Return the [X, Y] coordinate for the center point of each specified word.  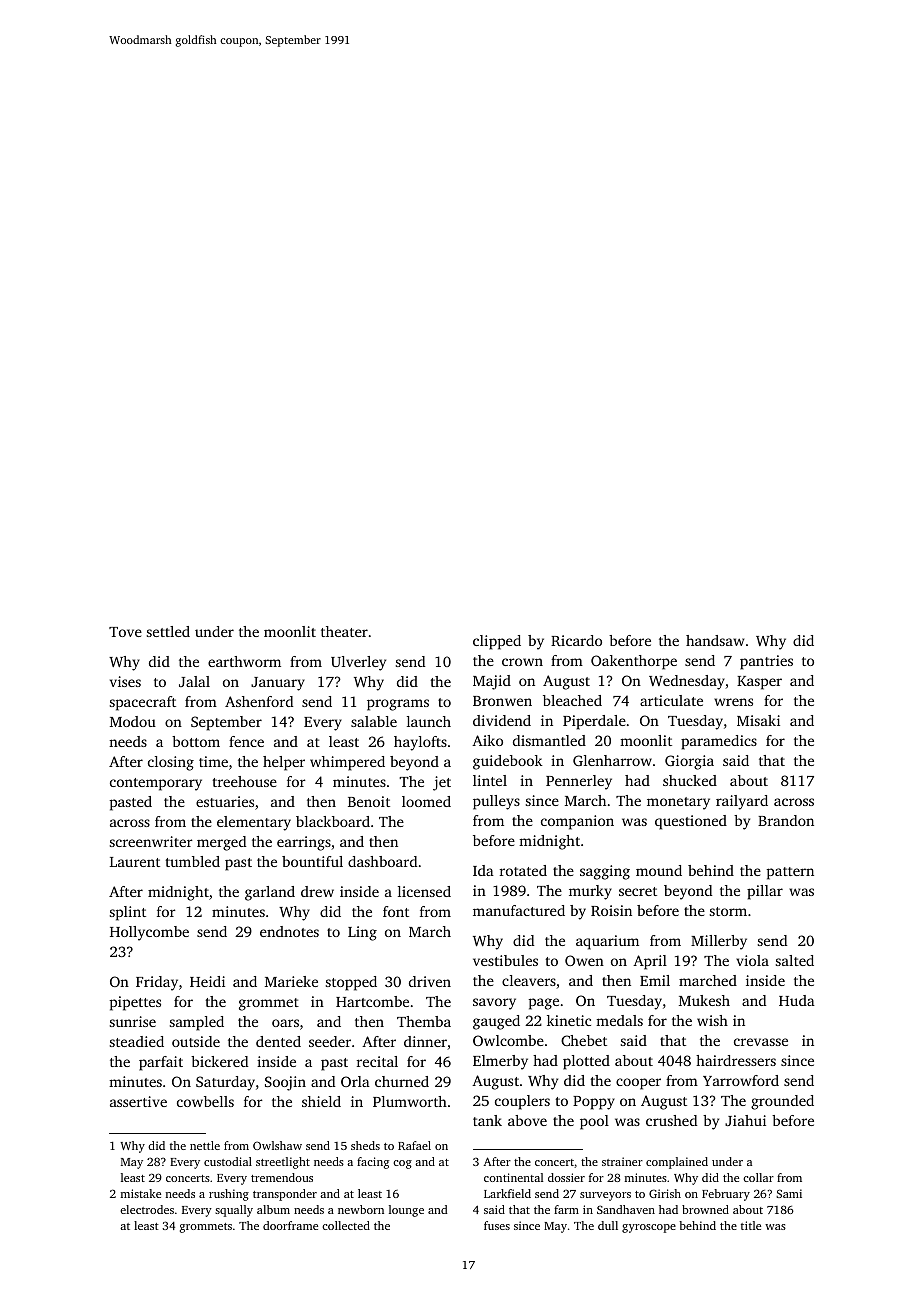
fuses [497, 1225]
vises [125, 681]
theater [344, 631]
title [751, 1225]
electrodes [147, 1209]
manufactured [519, 910]
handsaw [715, 640]
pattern [790, 873]
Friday [157, 983]
